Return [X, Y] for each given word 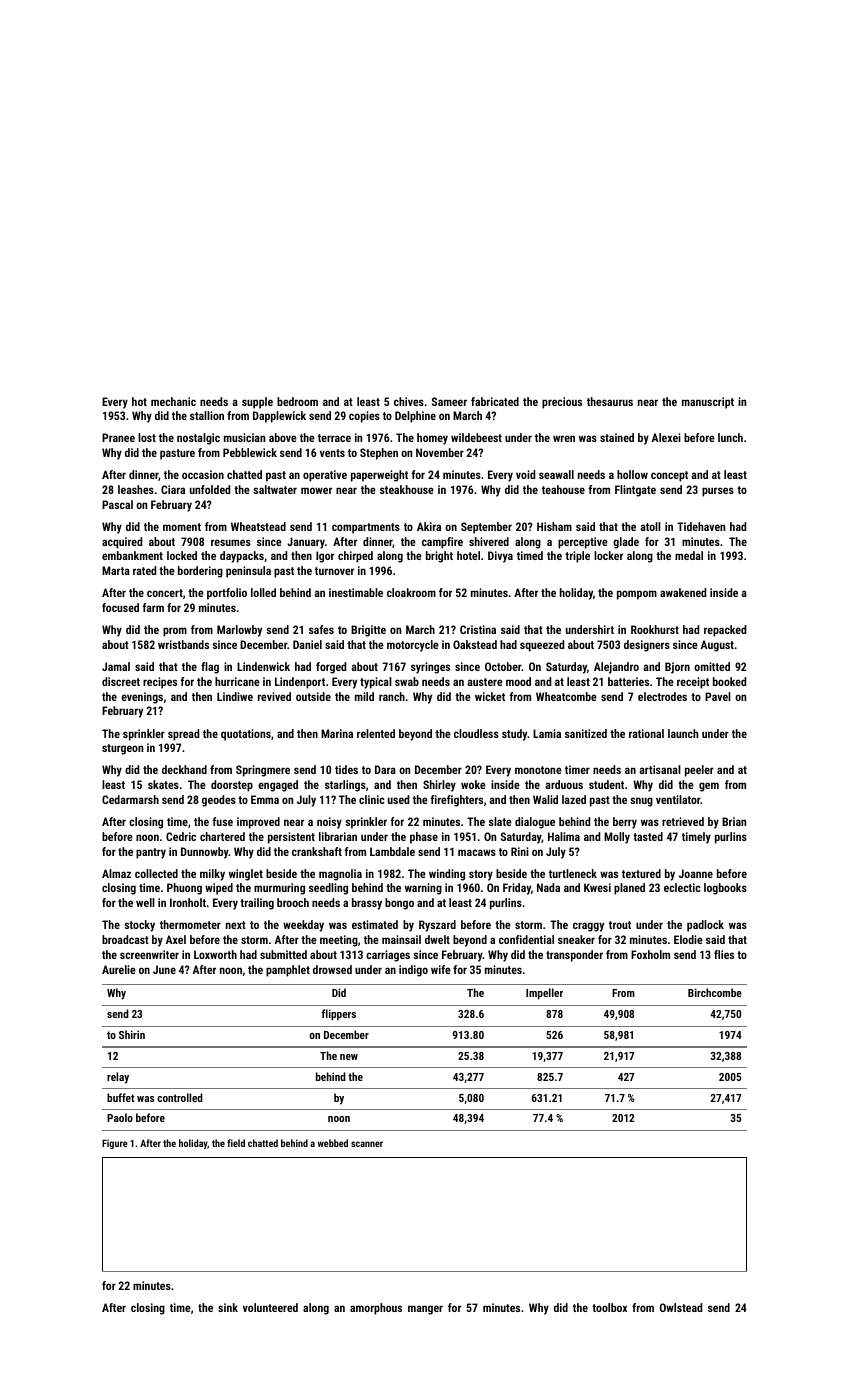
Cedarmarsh [130, 799]
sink [228, 1307]
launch [683, 733]
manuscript [708, 403]
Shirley [439, 786]
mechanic [173, 401]
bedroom [297, 401]
